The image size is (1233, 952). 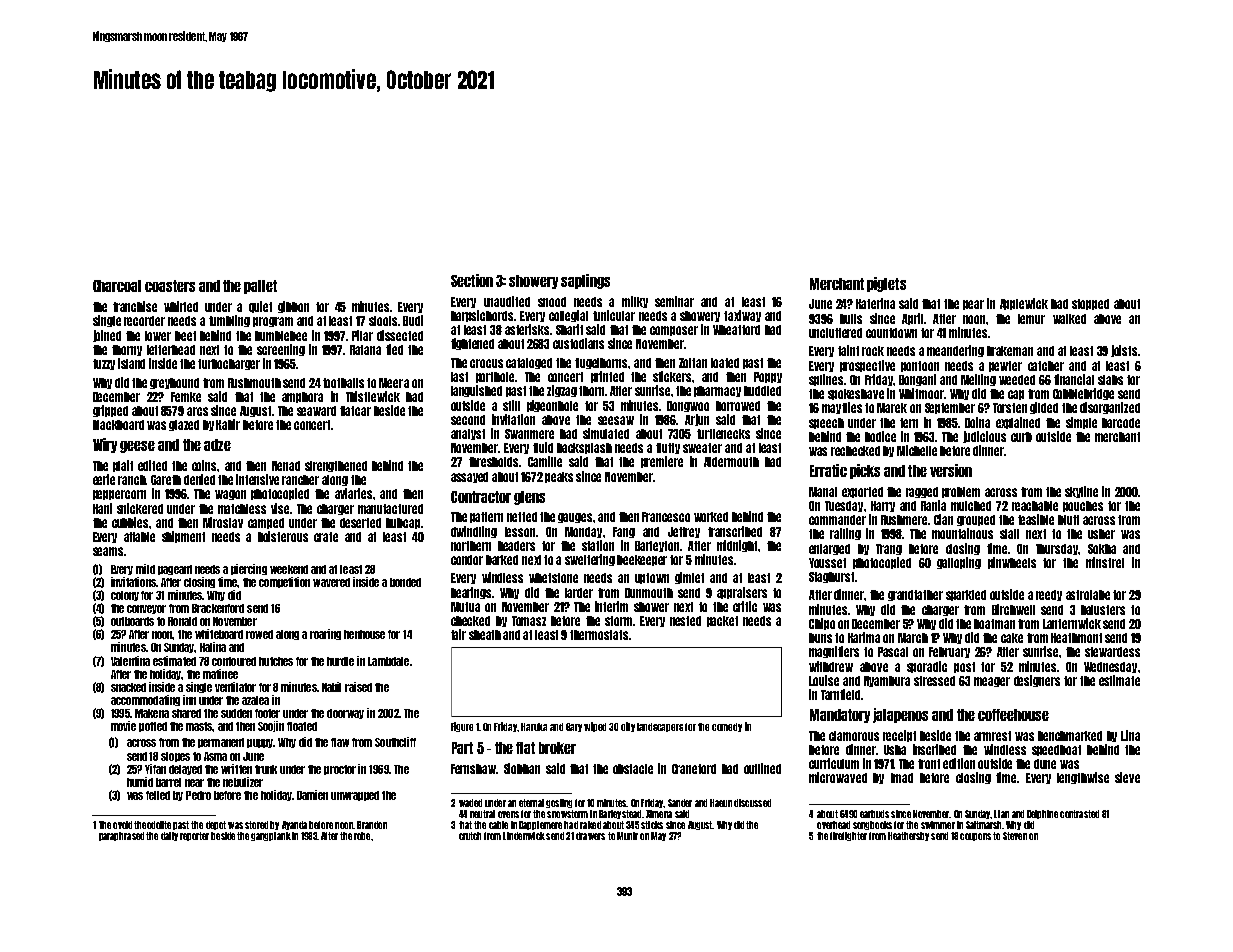 What do you see at coordinates (281, 350) in the screenshot?
I see `screening` at bounding box center [281, 350].
